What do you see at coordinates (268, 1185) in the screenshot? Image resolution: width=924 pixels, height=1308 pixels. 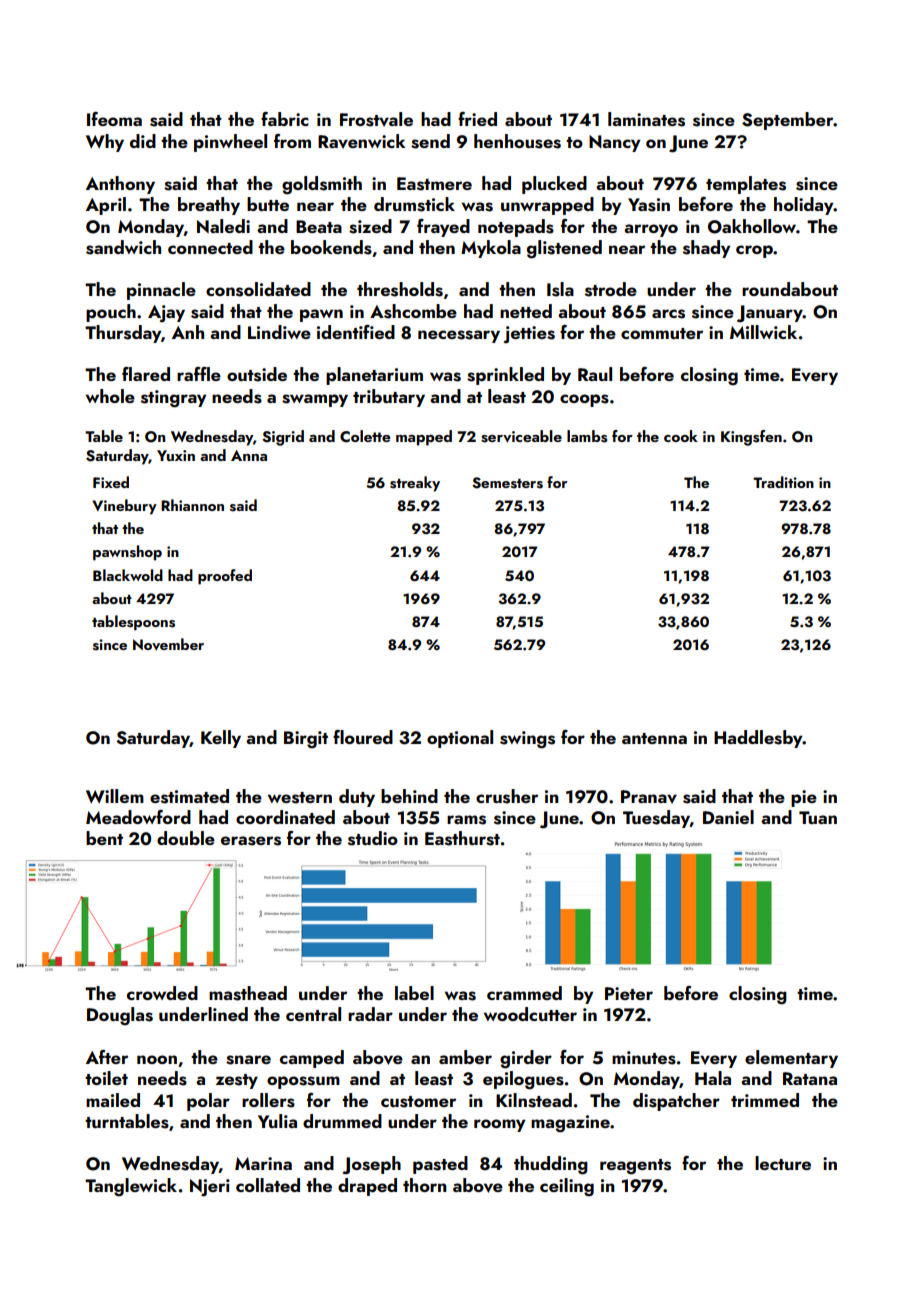 I see `collated` at bounding box center [268, 1185].
